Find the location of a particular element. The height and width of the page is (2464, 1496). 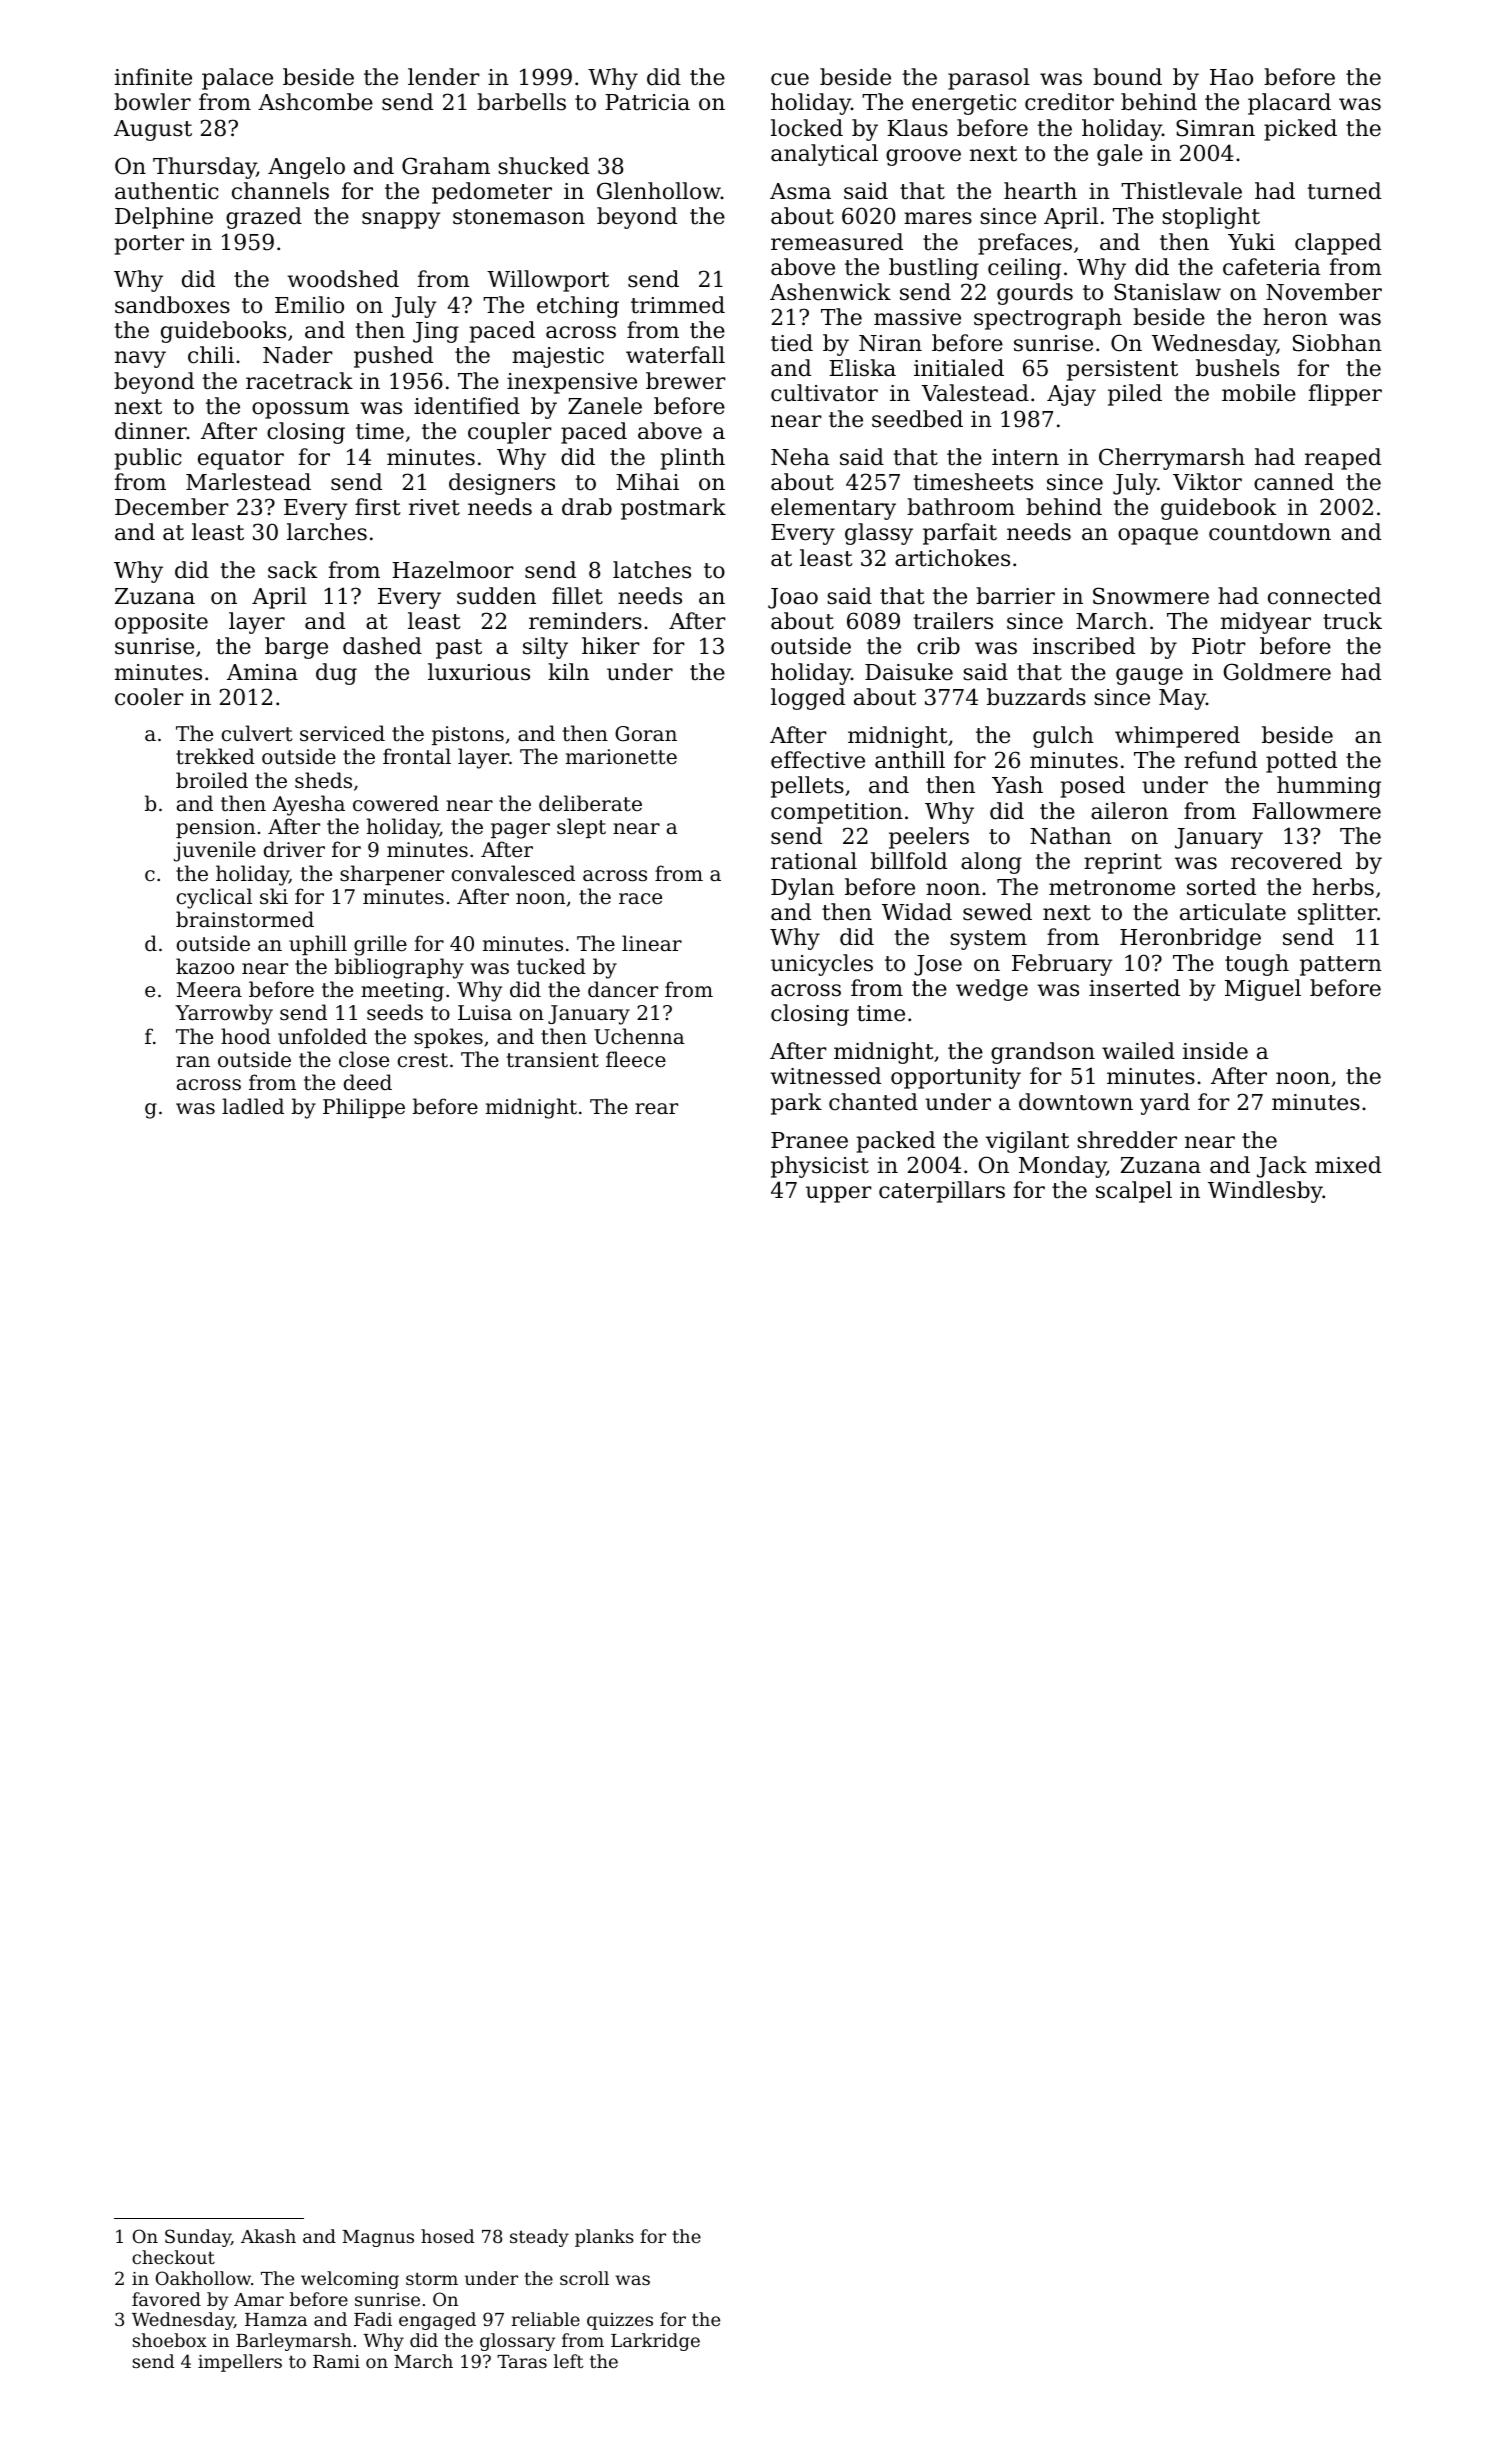

hosed is located at coordinates (448, 2236).
